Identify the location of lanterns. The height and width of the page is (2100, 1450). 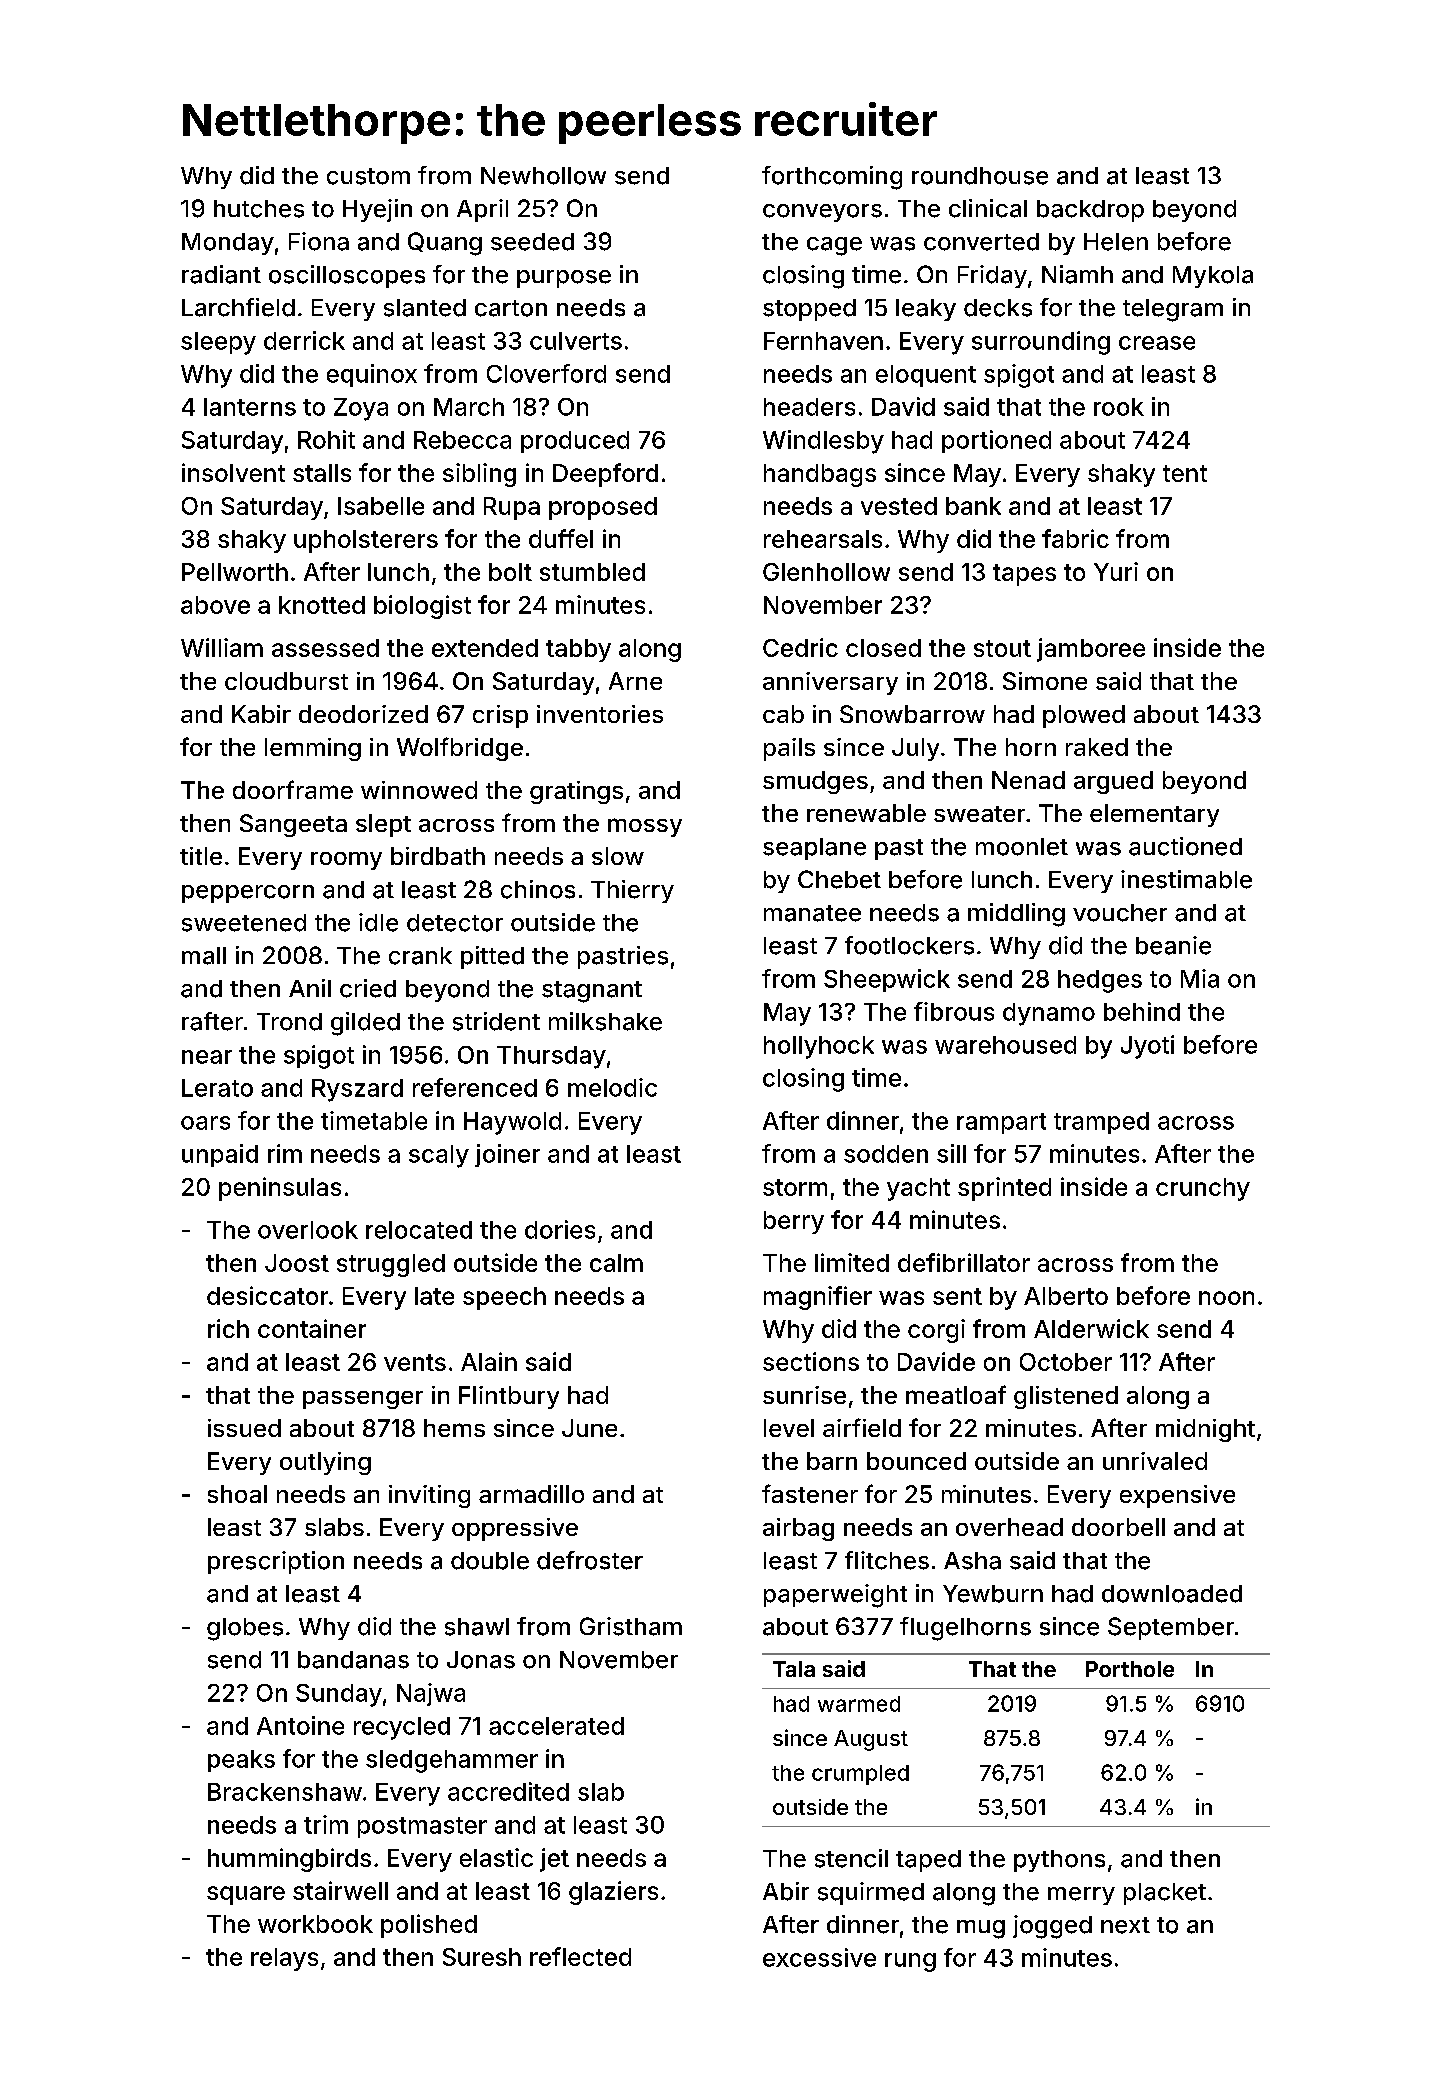
(250, 407).
